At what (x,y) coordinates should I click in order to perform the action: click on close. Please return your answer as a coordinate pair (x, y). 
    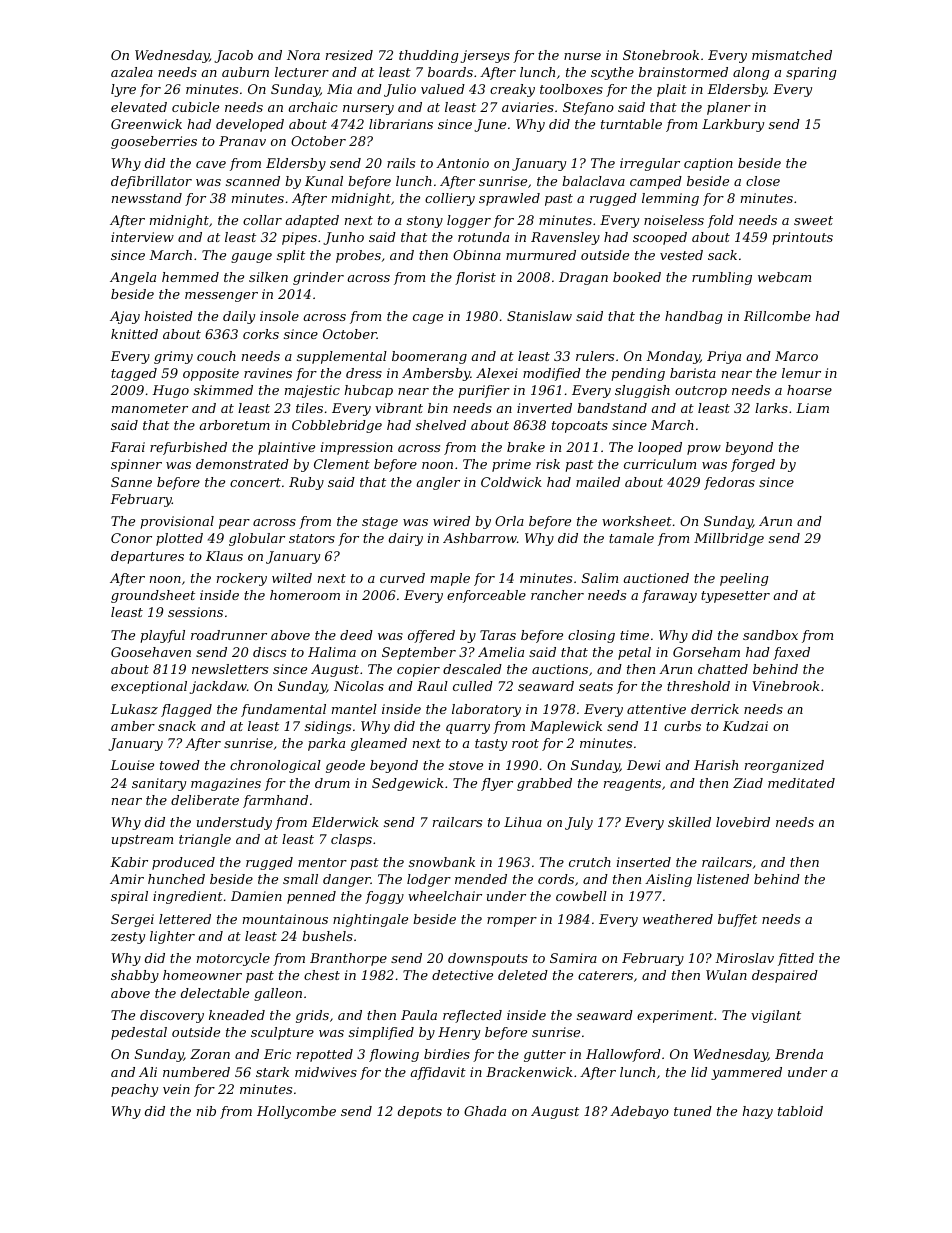
    Looking at the image, I should click on (763, 181).
